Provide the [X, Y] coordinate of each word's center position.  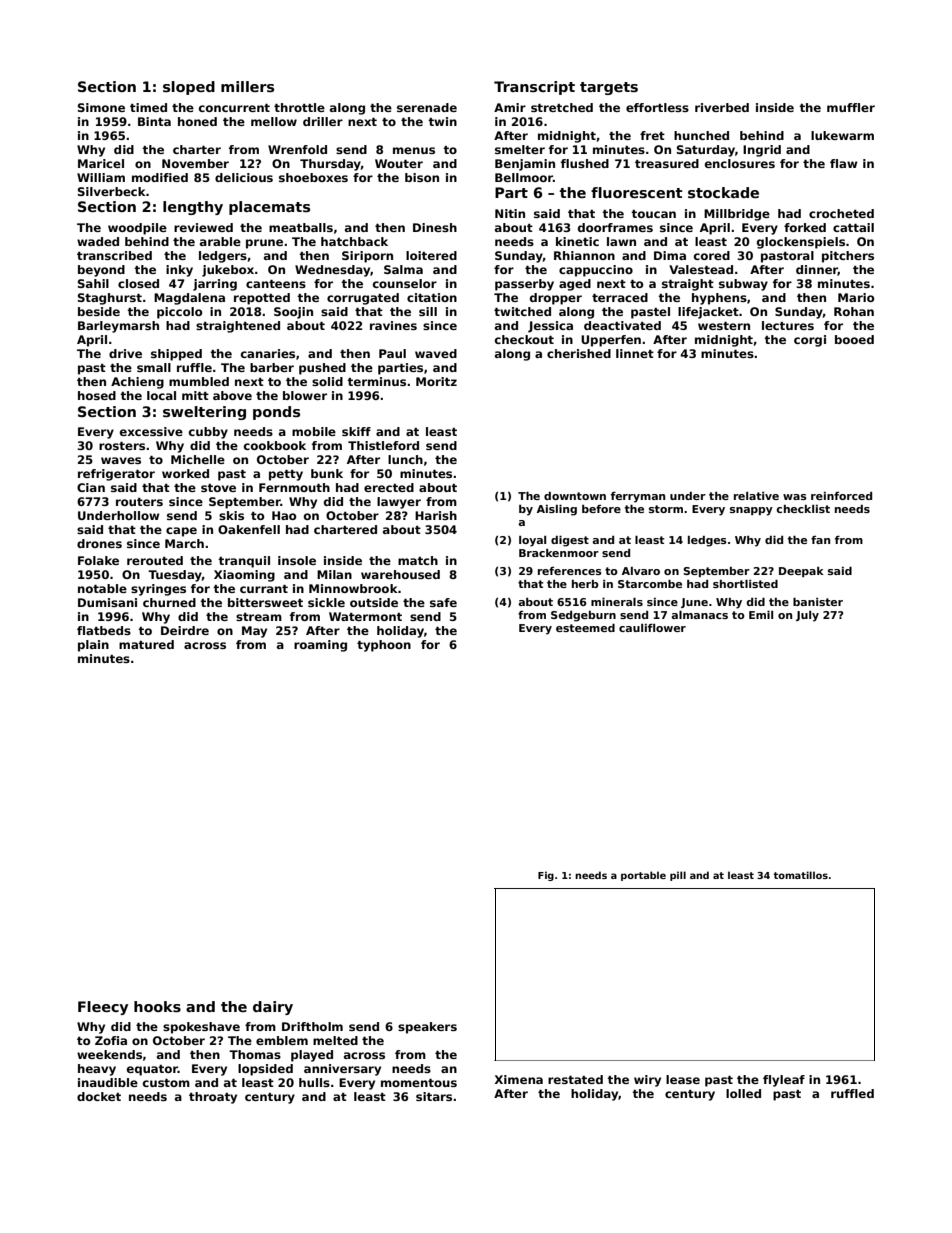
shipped [176, 355]
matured [146, 644]
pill [678, 876]
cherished [579, 353]
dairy [273, 1008]
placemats [269, 208]
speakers [427, 1028]
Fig [546, 876]
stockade [723, 192]
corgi [810, 341]
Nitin [510, 213]
